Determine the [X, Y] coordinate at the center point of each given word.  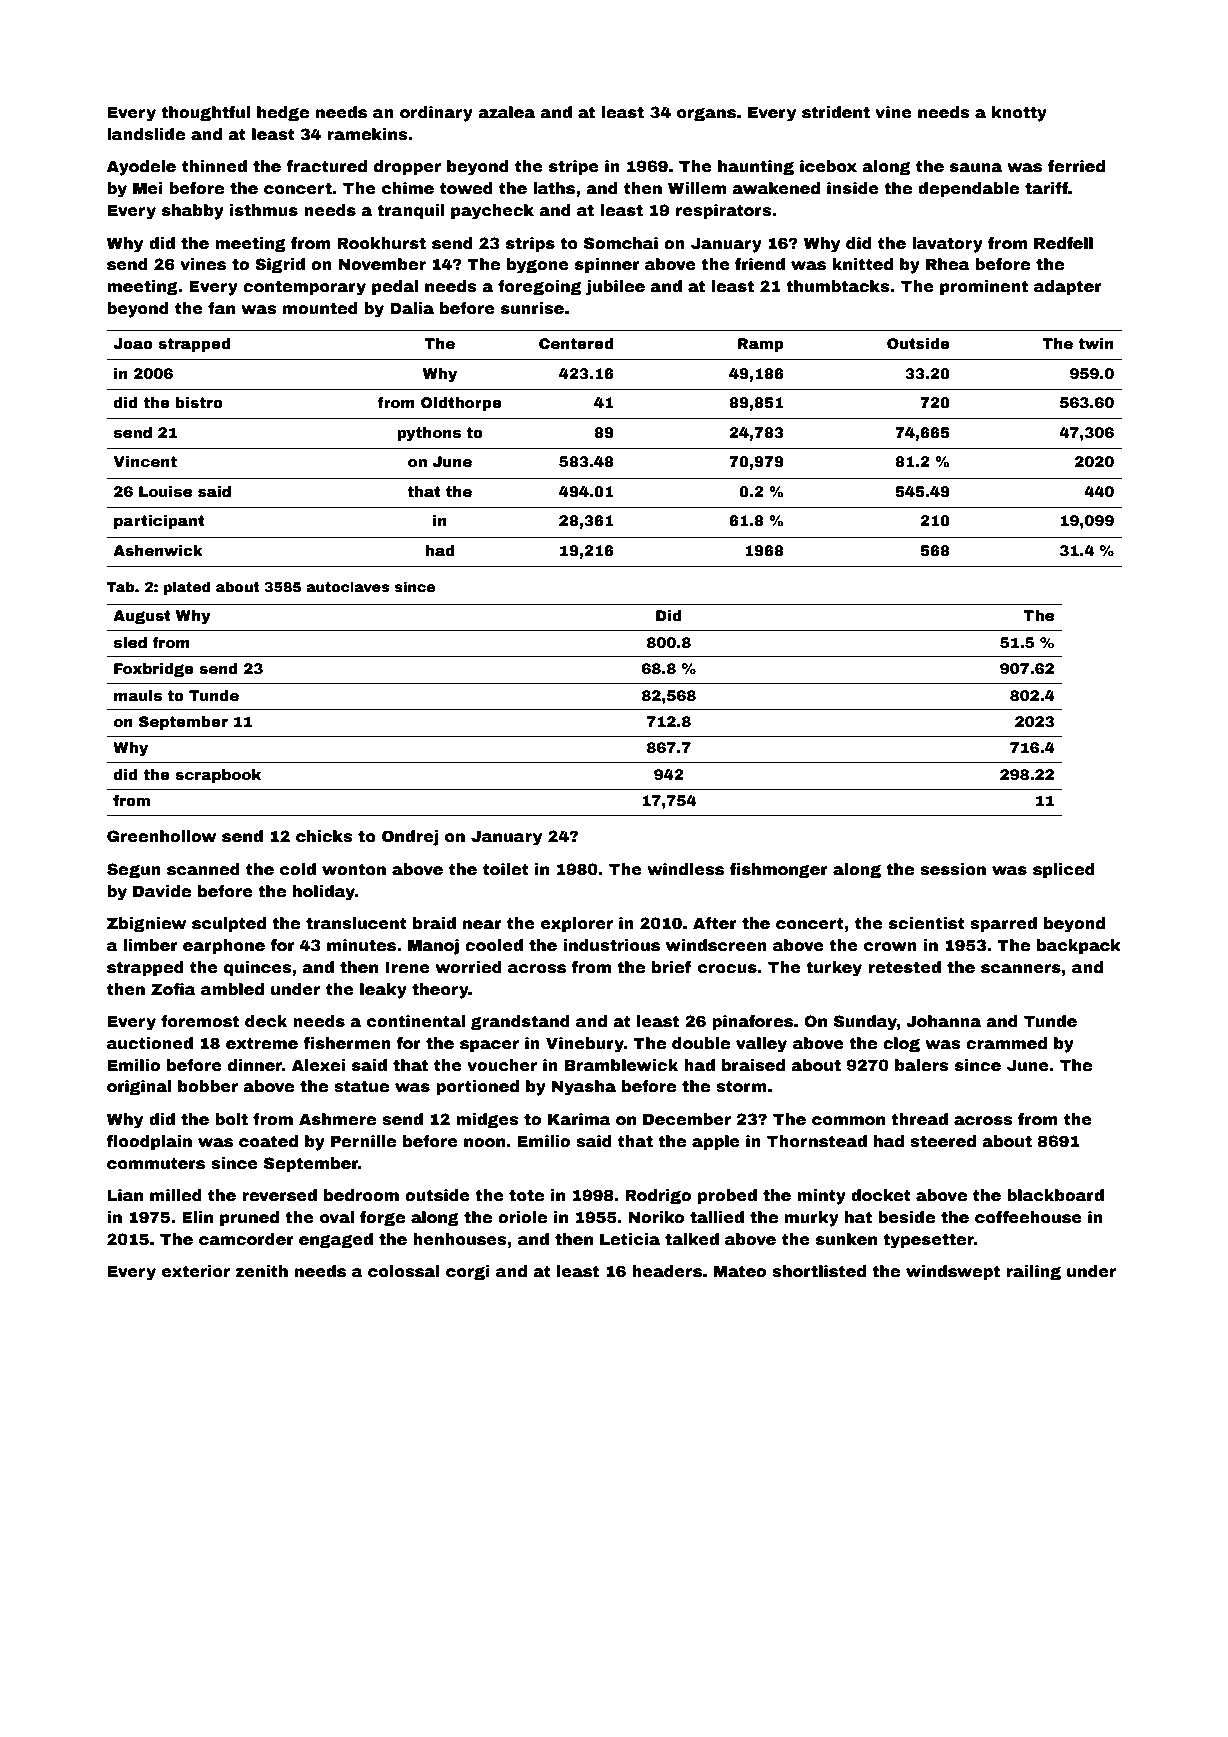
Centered [576, 343]
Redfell [1063, 243]
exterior [196, 1271]
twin [1096, 343]
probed [727, 1197]
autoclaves [347, 586]
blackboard [1055, 1195]
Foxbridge [154, 670]
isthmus [264, 210]
